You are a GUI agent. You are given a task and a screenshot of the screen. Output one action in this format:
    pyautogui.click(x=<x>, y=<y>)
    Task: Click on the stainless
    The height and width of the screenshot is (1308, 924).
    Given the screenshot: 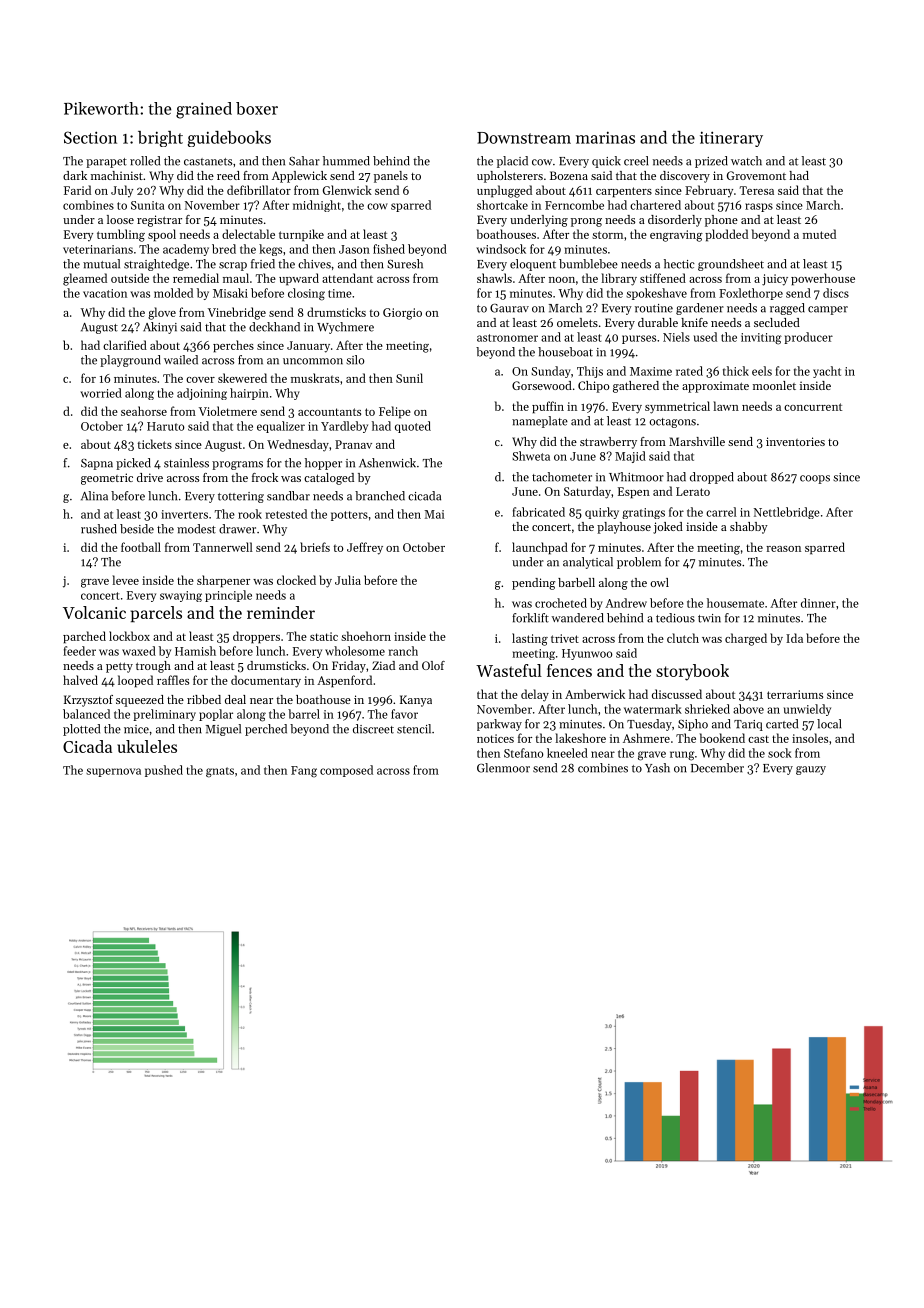 What is the action you would take?
    pyautogui.click(x=186, y=463)
